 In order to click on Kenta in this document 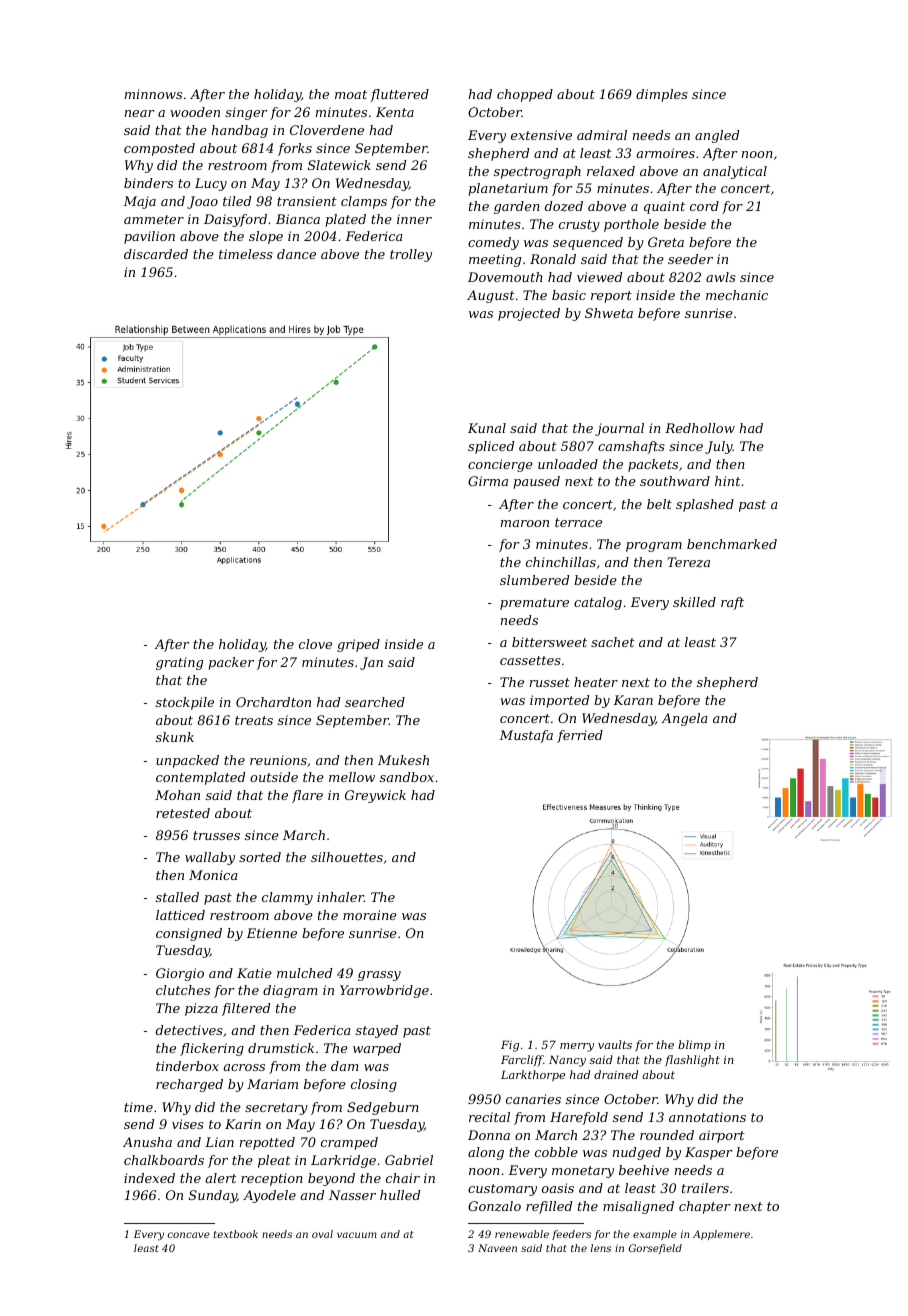, I will do `click(395, 112)`.
